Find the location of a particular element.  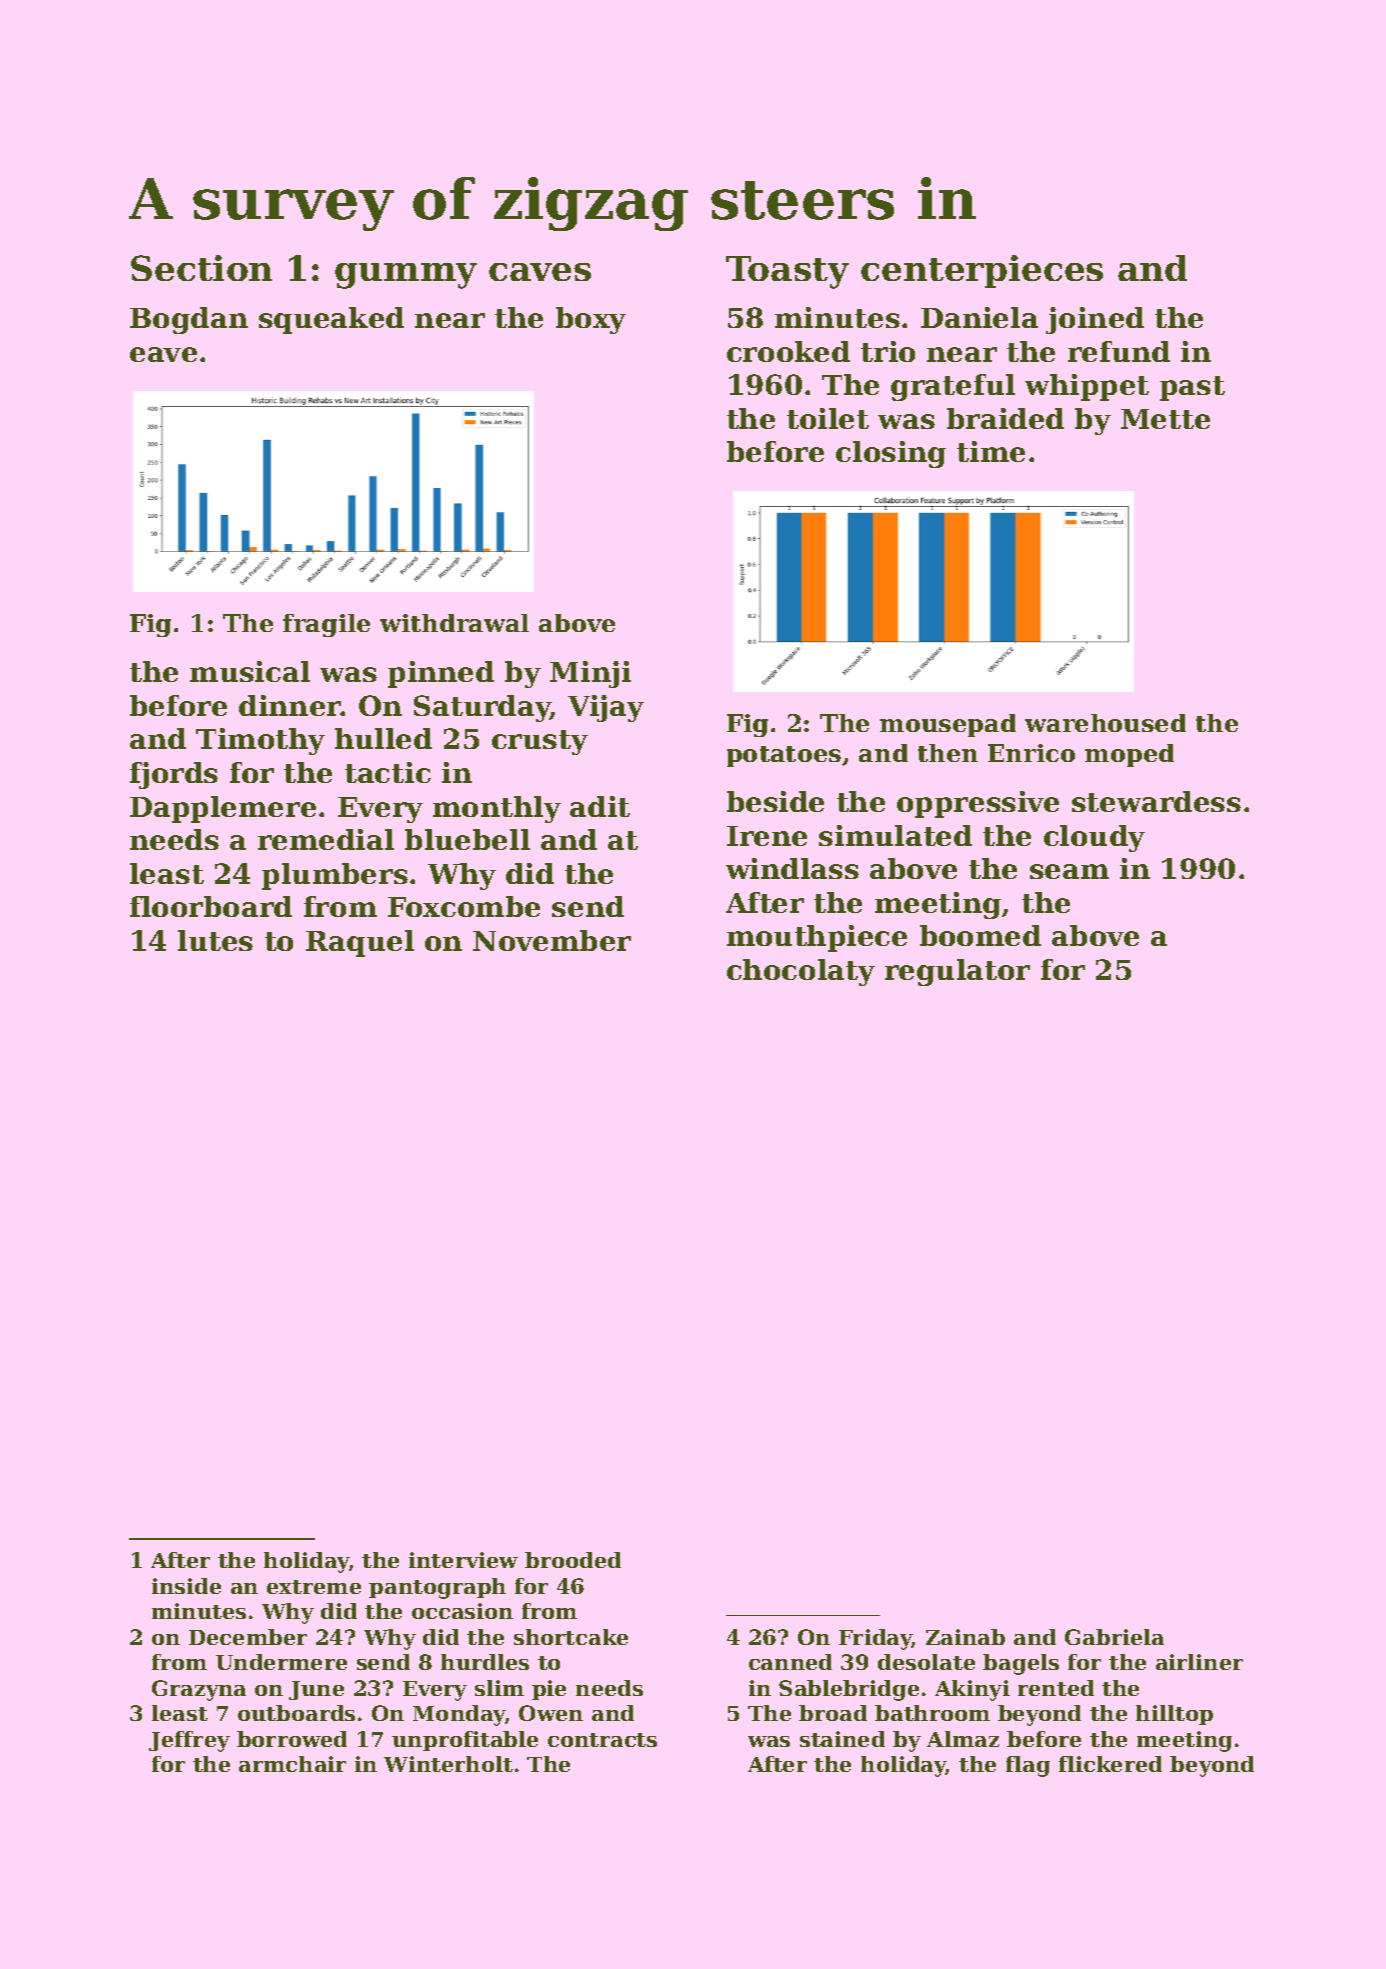

brooded is located at coordinates (573, 1560).
